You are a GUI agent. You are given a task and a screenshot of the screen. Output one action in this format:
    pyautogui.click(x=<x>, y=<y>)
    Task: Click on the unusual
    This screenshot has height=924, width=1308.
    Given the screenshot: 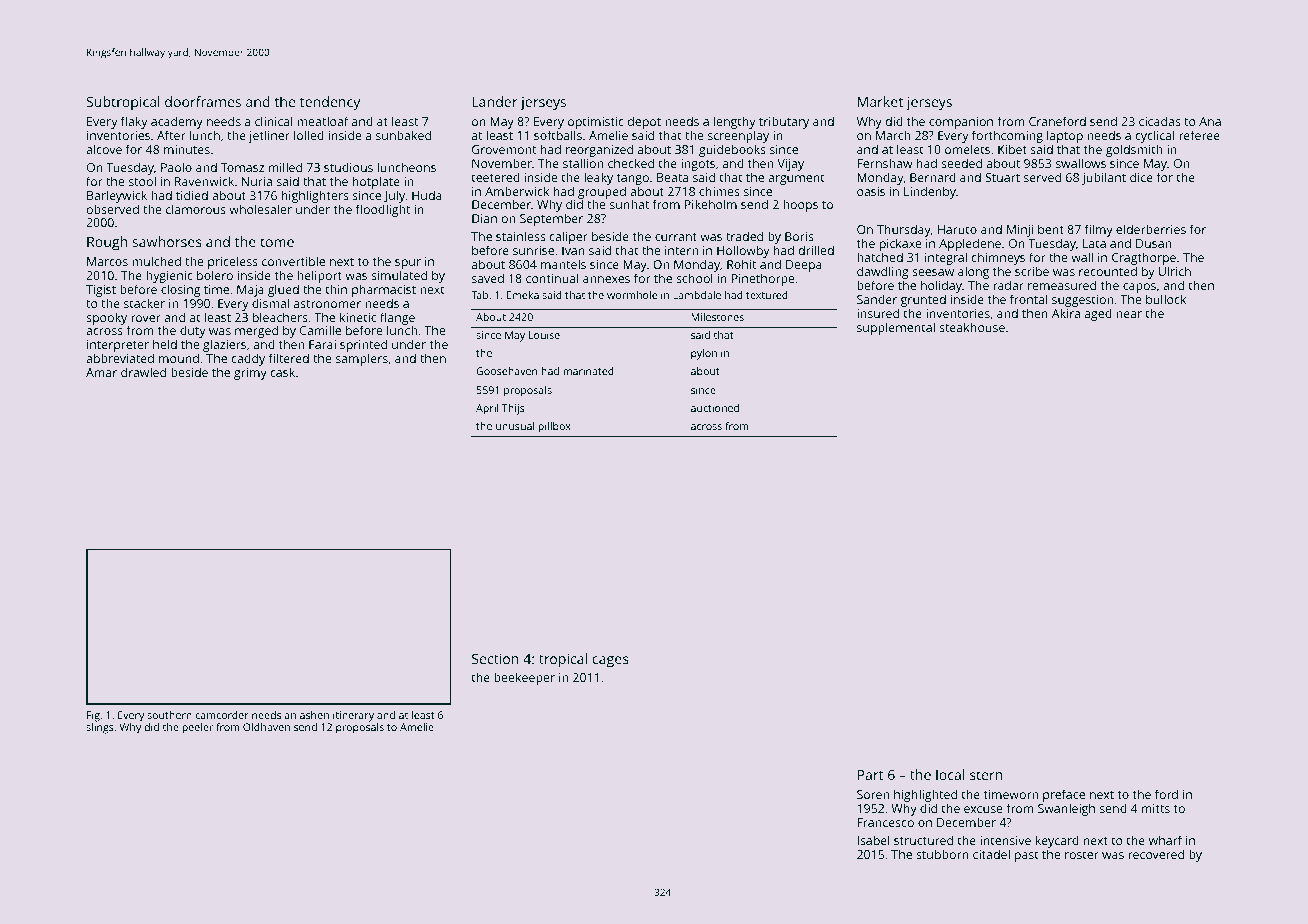 What is the action you would take?
    pyautogui.click(x=515, y=426)
